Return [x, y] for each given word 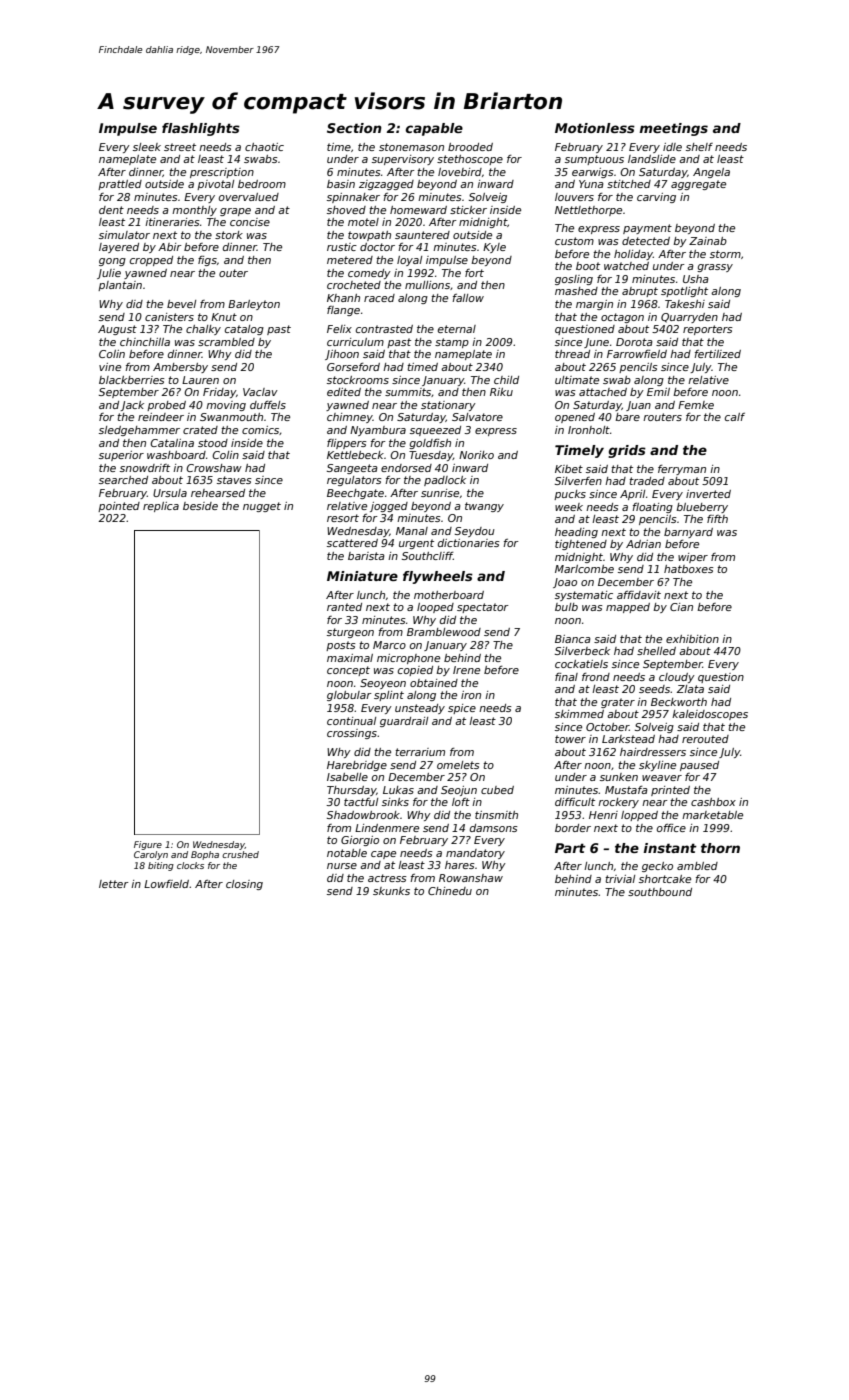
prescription [222, 173]
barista [366, 556]
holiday [633, 255]
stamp [452, 343]
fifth [717, 519]
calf [735, 417]
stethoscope [470, 160]
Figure [148, 845]
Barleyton [254, 305]
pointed [119, 507]
